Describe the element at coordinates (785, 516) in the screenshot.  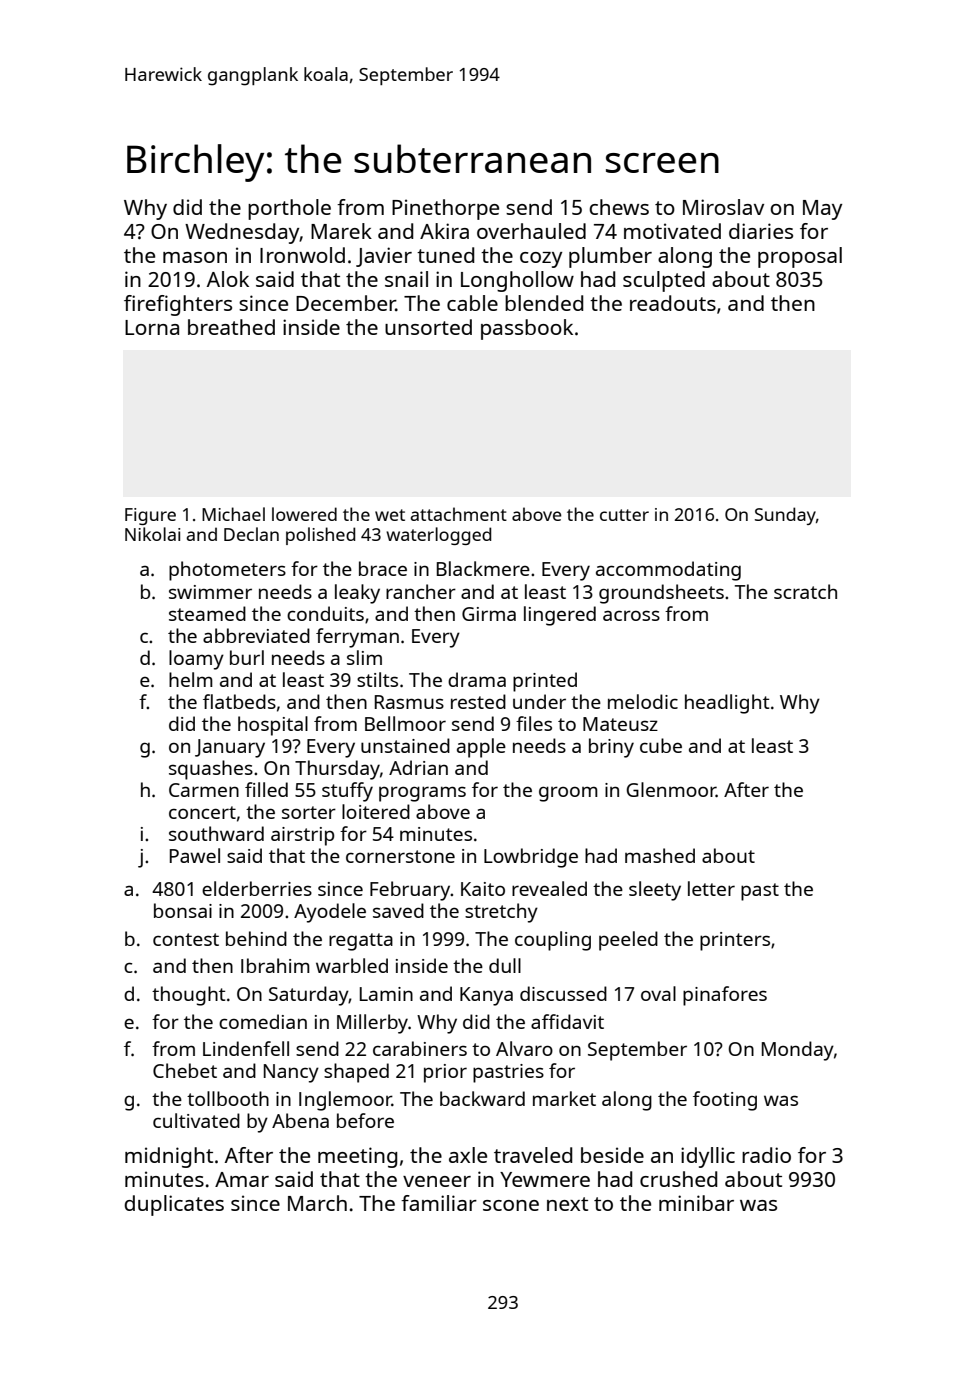
I see `Sunday` at that location.
